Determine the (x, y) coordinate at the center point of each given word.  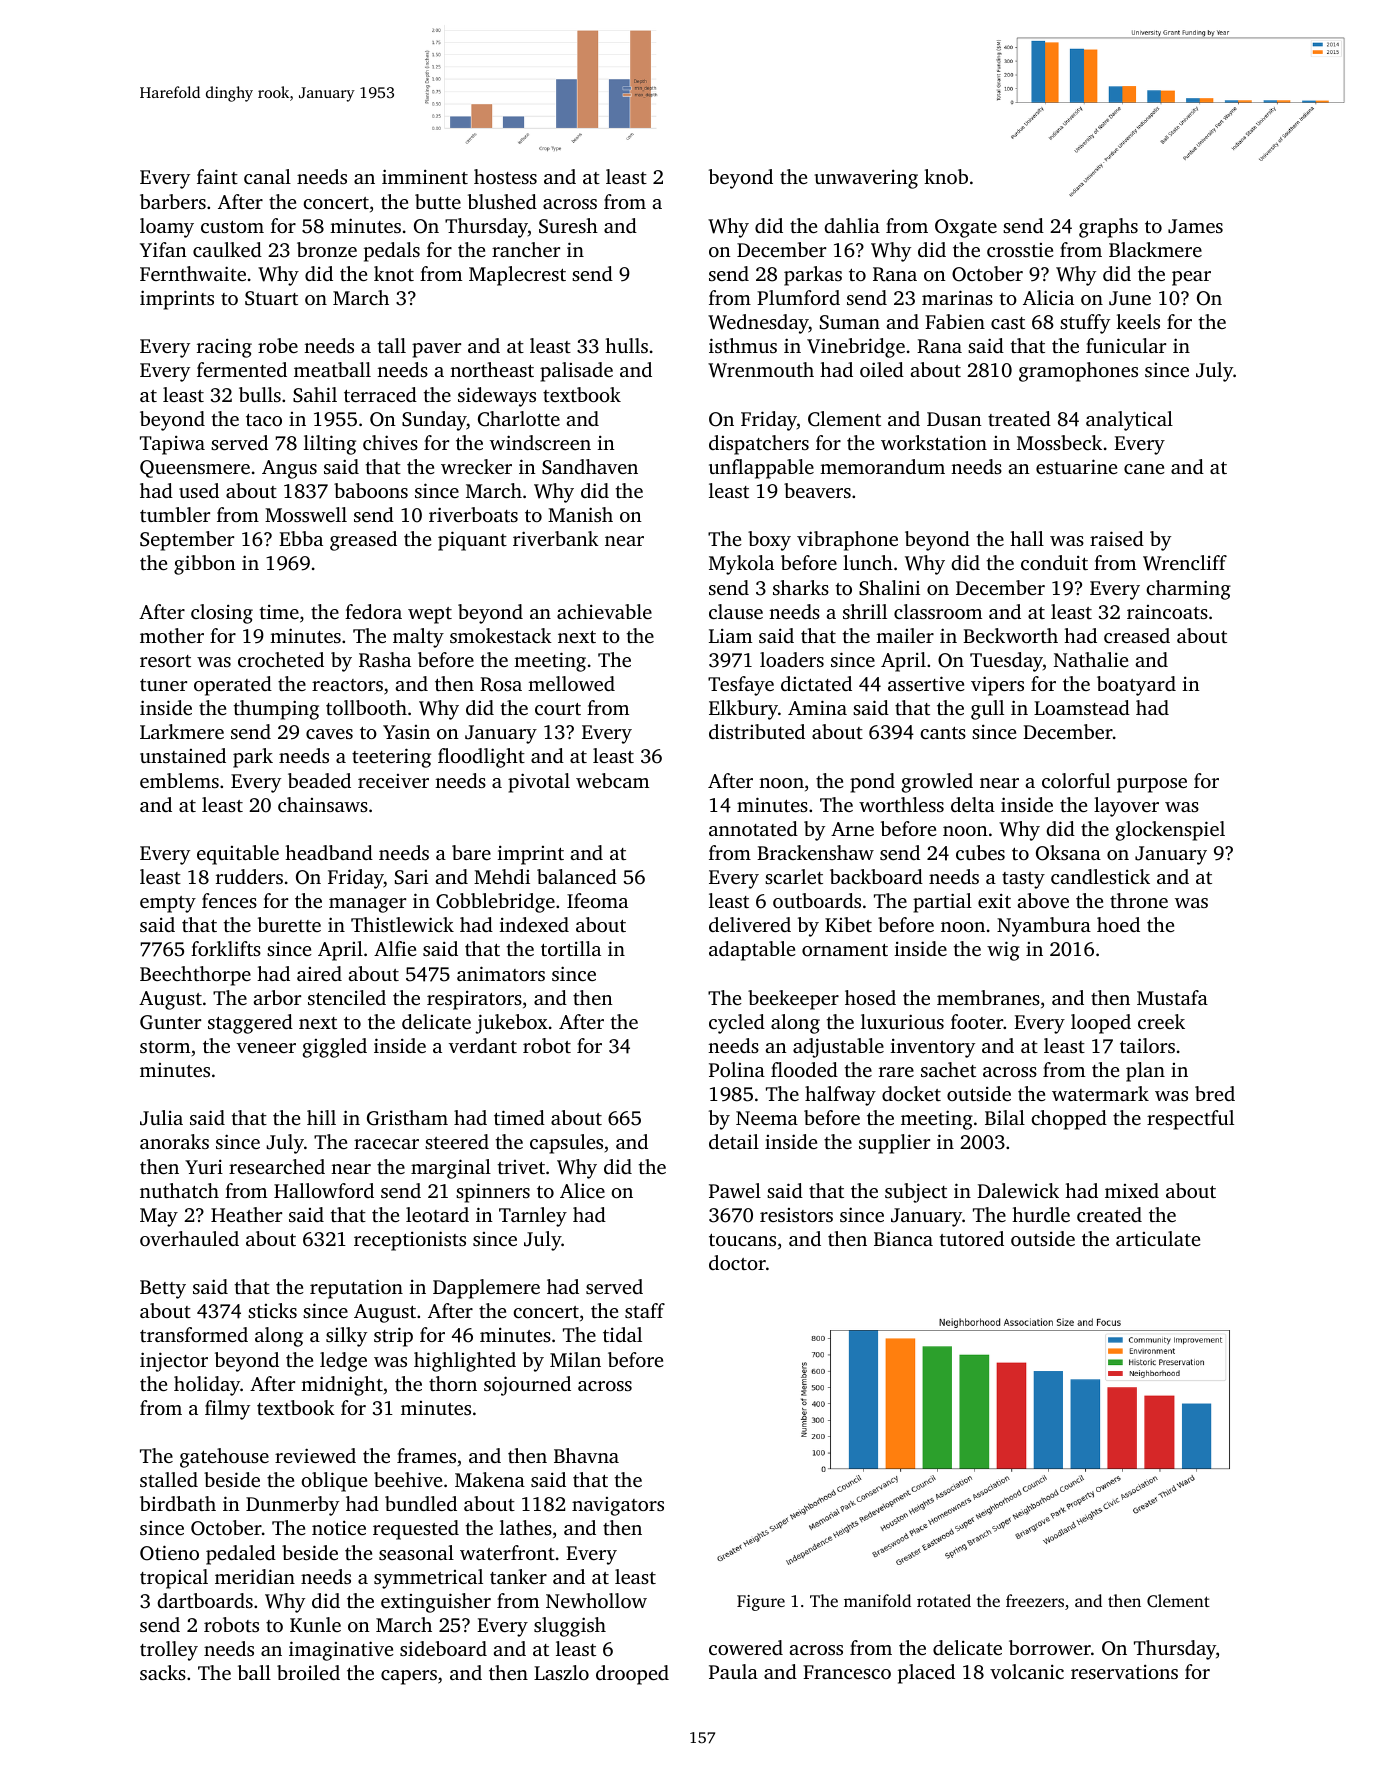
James (1195, 226)
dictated (816, 683)
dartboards (205, 1600)
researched (277, 1166)
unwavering (866, 179)
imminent (425, 176)
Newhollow (596, 1600)
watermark (1100, 1093)
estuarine (1076, 466)
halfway (840, 1096)
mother (172, 635)
